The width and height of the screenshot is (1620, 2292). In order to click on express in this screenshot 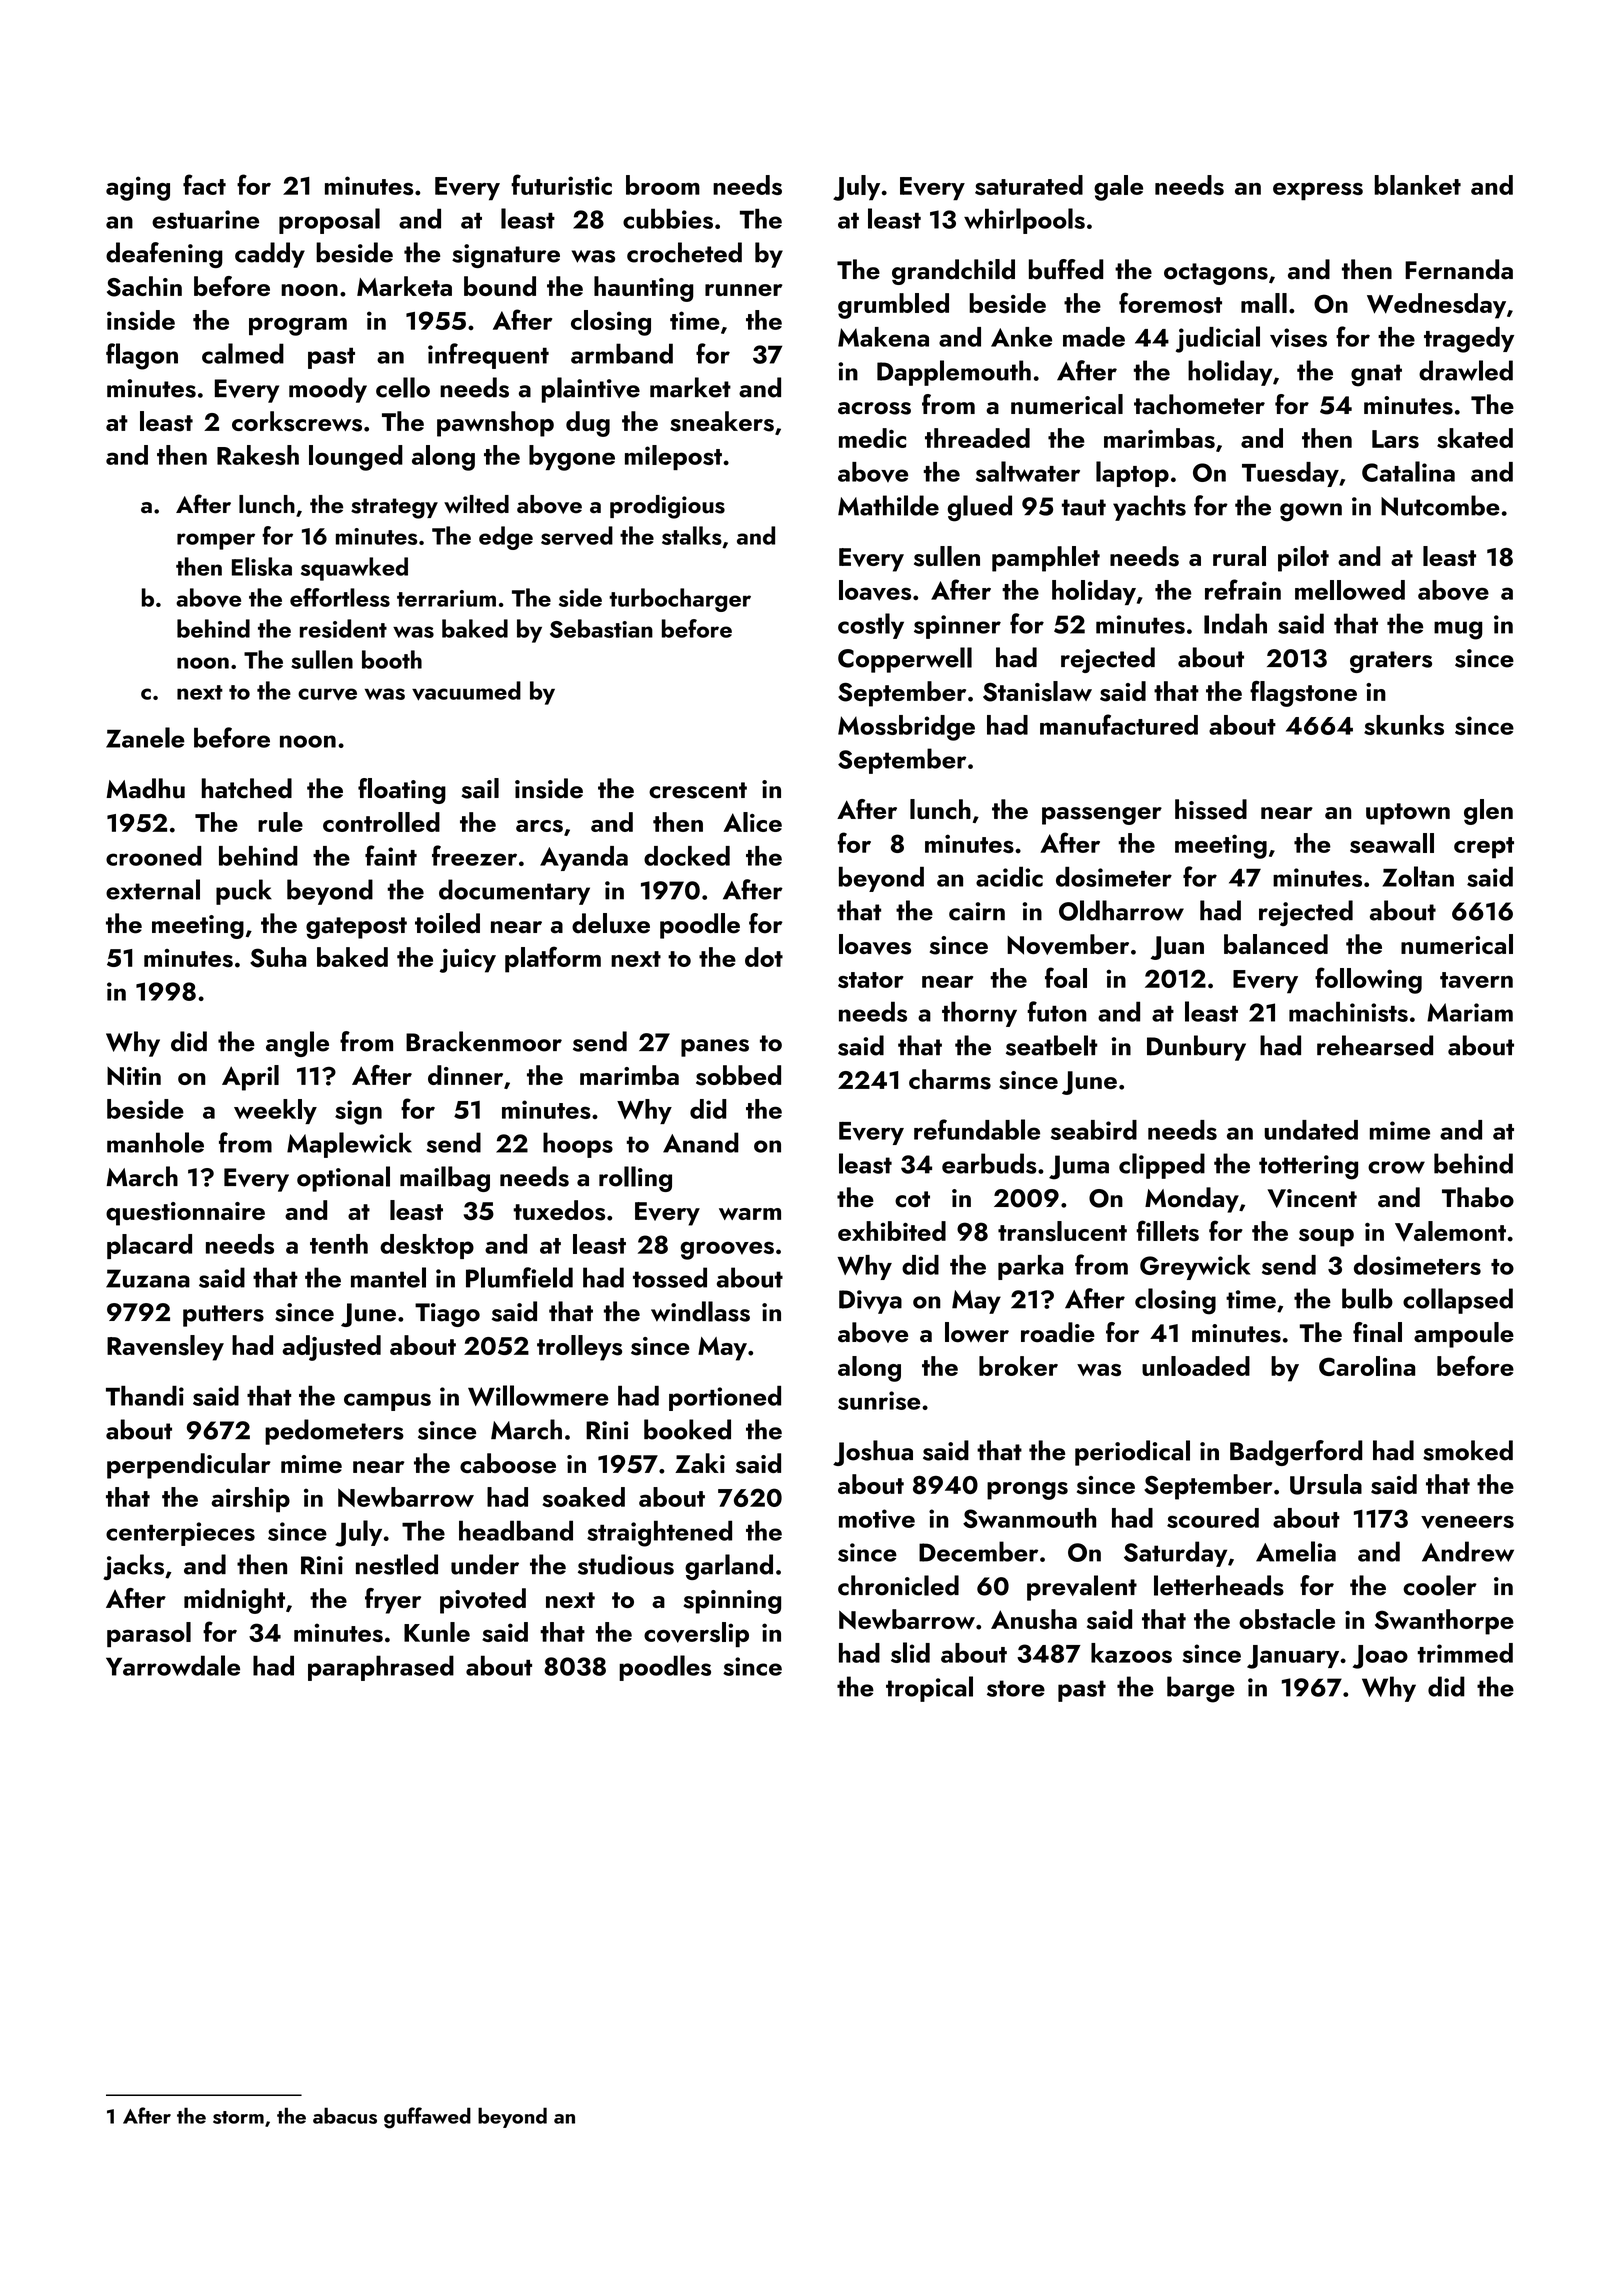, I will do `click(1318, 191)`.
